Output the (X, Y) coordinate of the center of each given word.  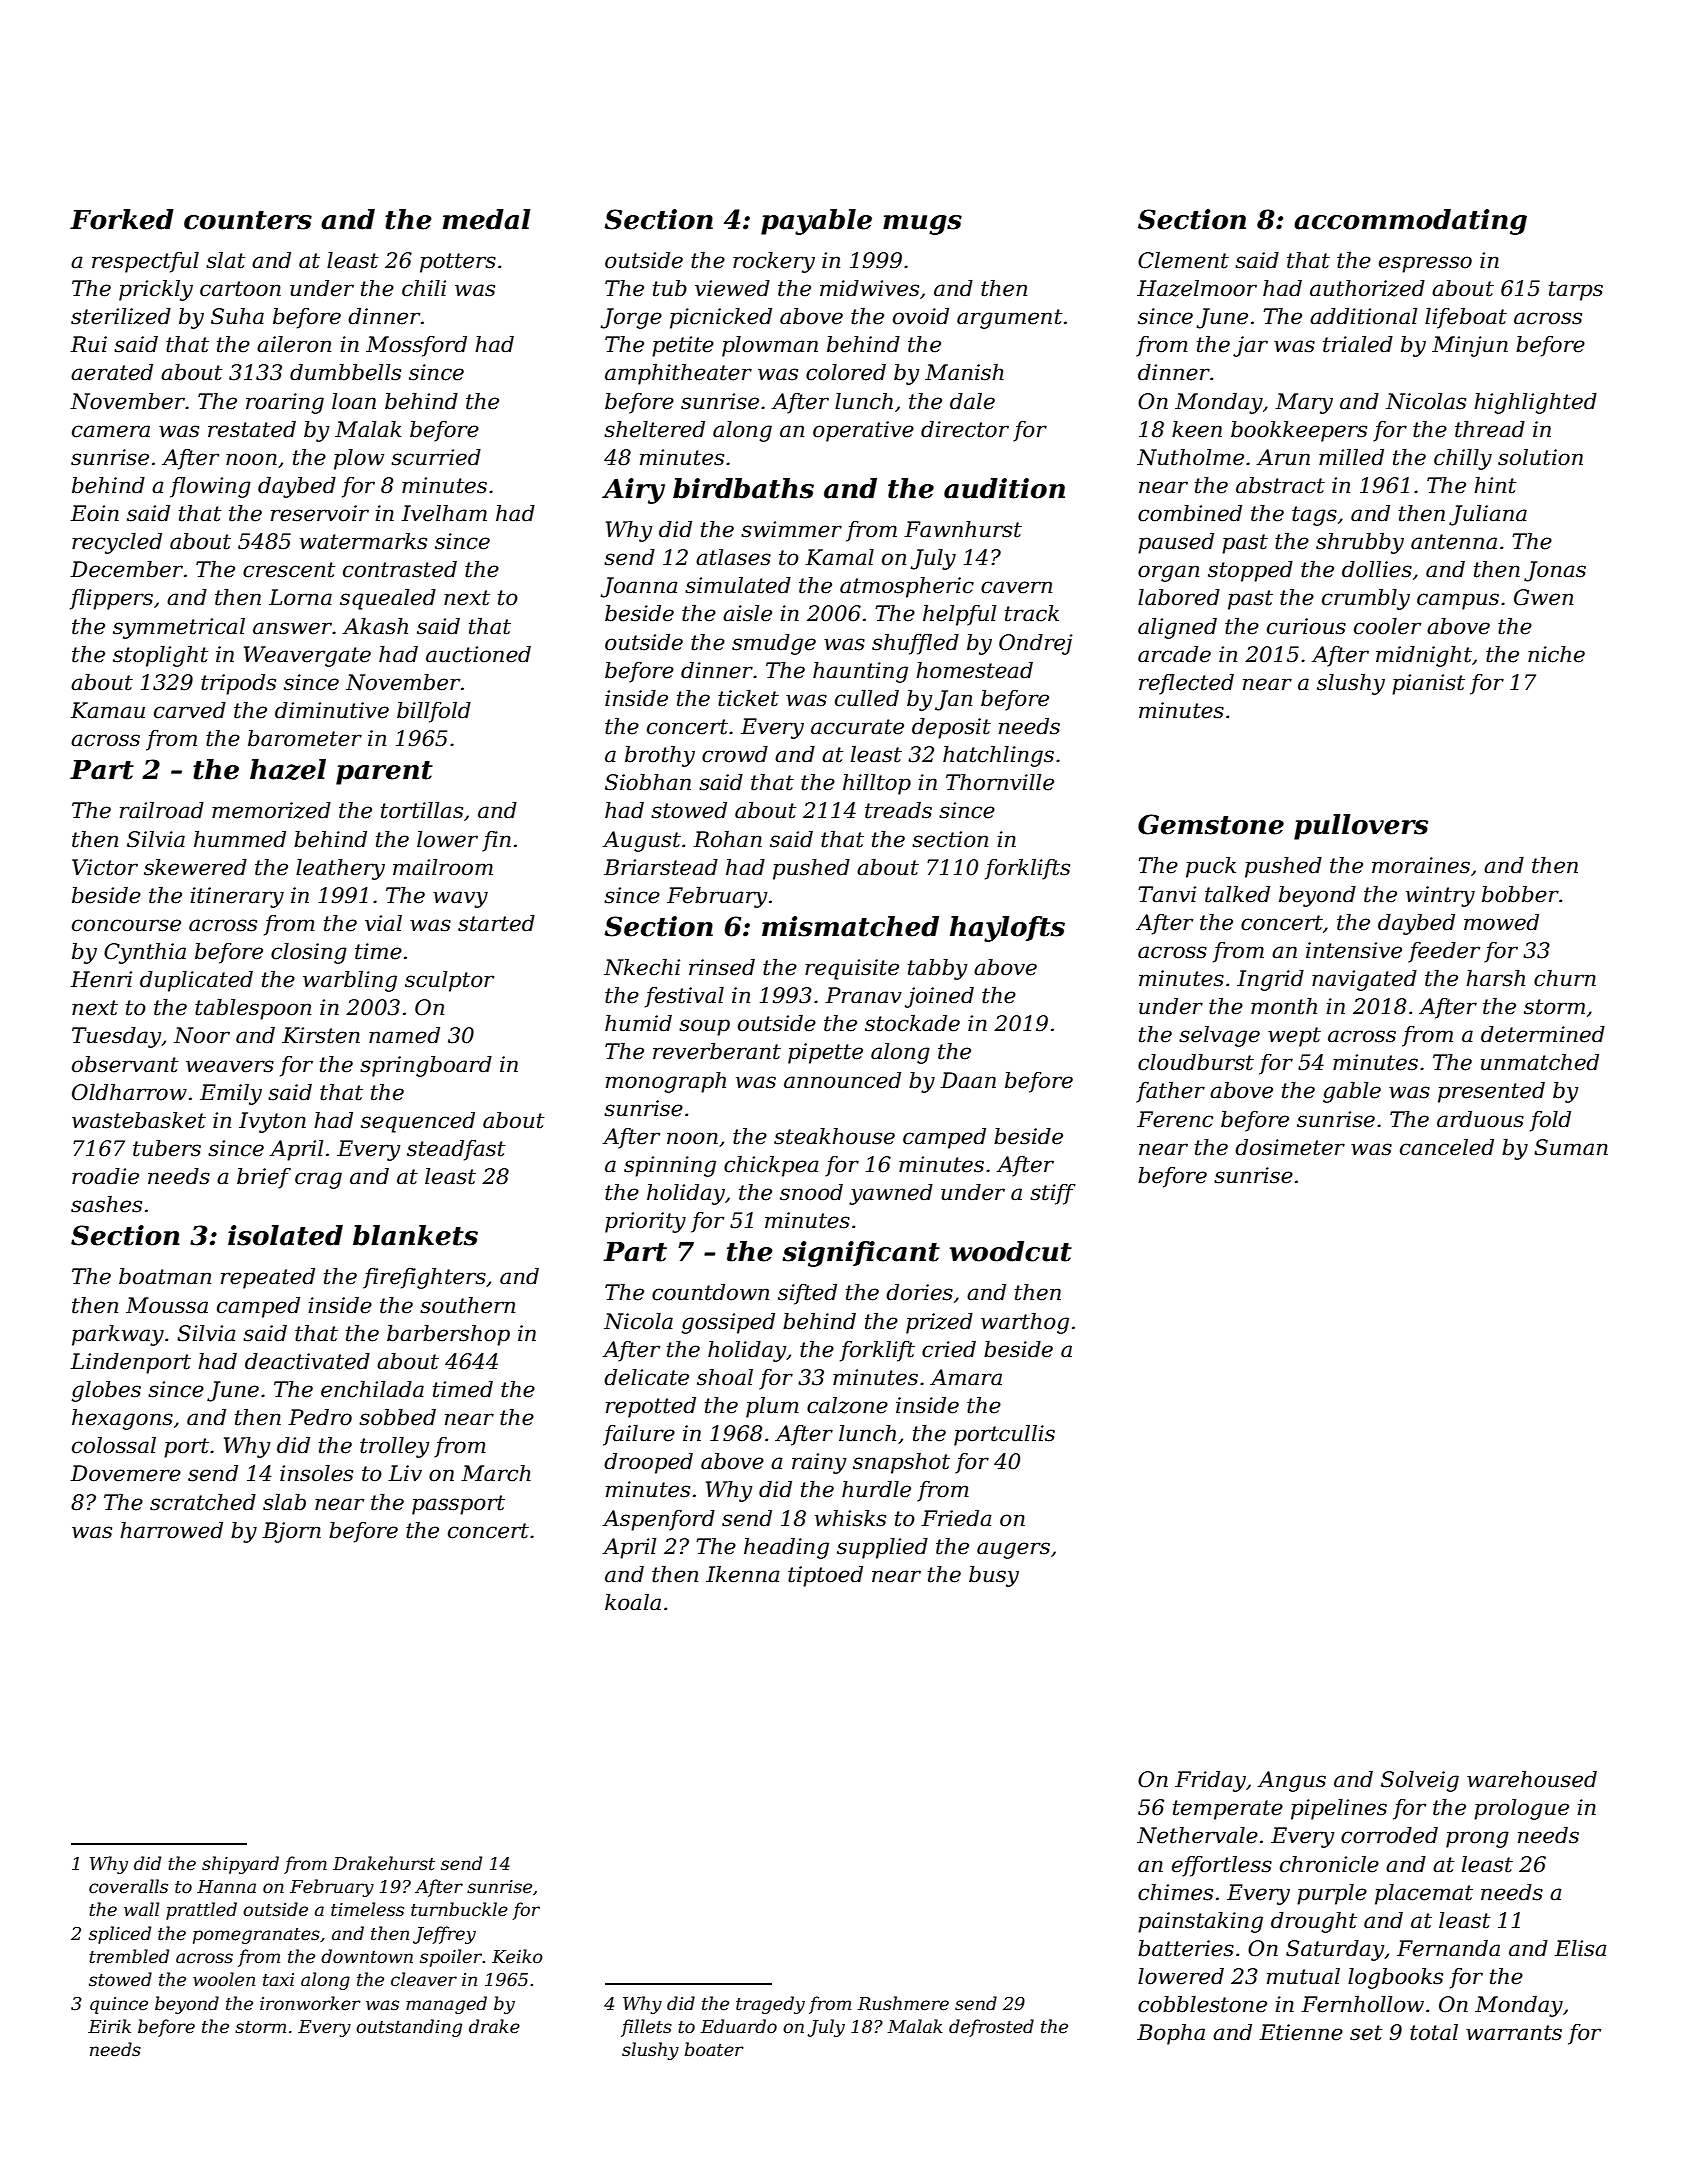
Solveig (1420, 1781)
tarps (1576, 291)
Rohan (727, 839)
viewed (732, 288)
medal (487, 219)
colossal (114, 1445)
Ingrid (1270, 980)
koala (633, 1602)
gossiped (728, 1323)
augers (1013, 1550)
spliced (120, 1935)
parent (384, 773)
